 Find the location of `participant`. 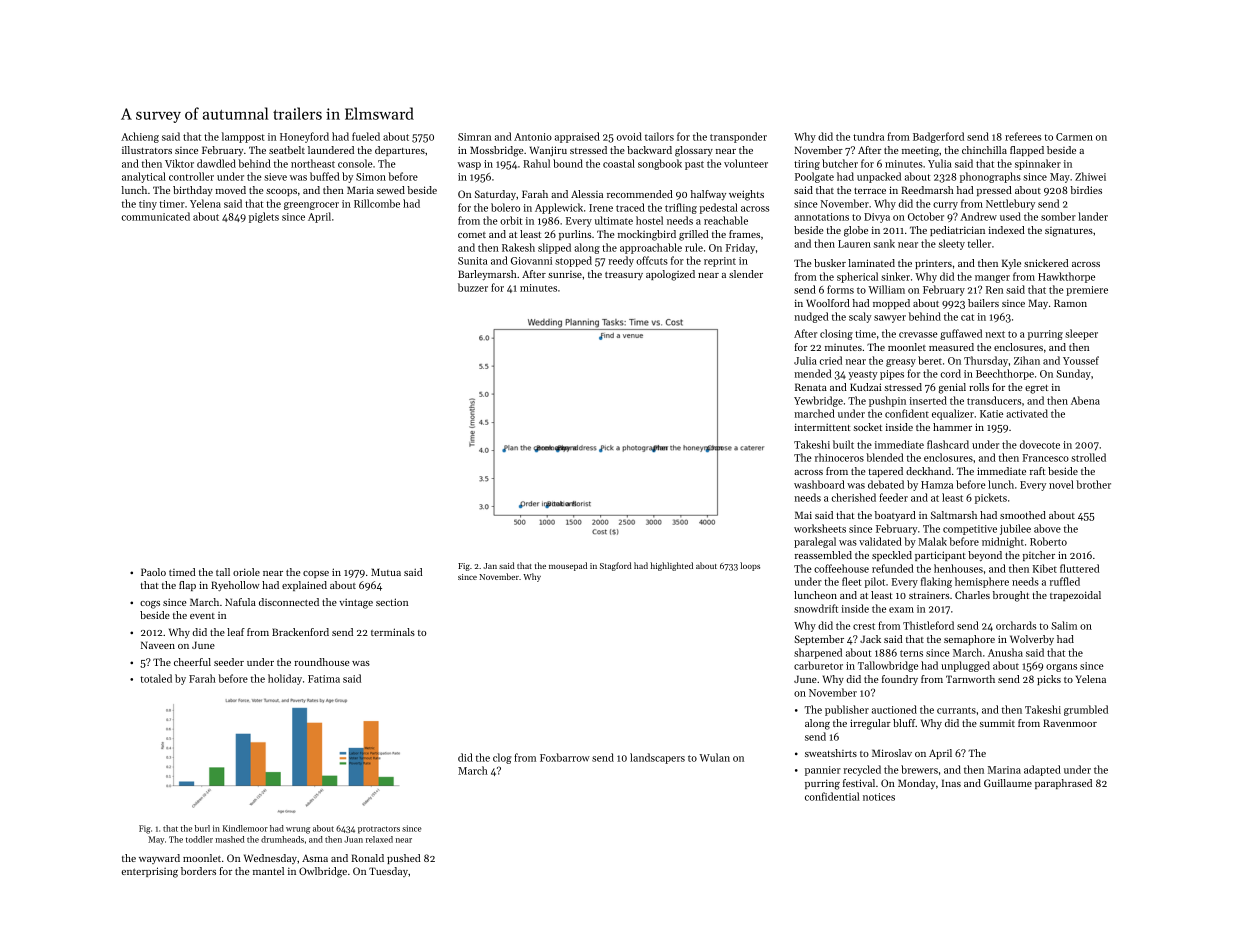

participant is located at coordinates (940, 556).
